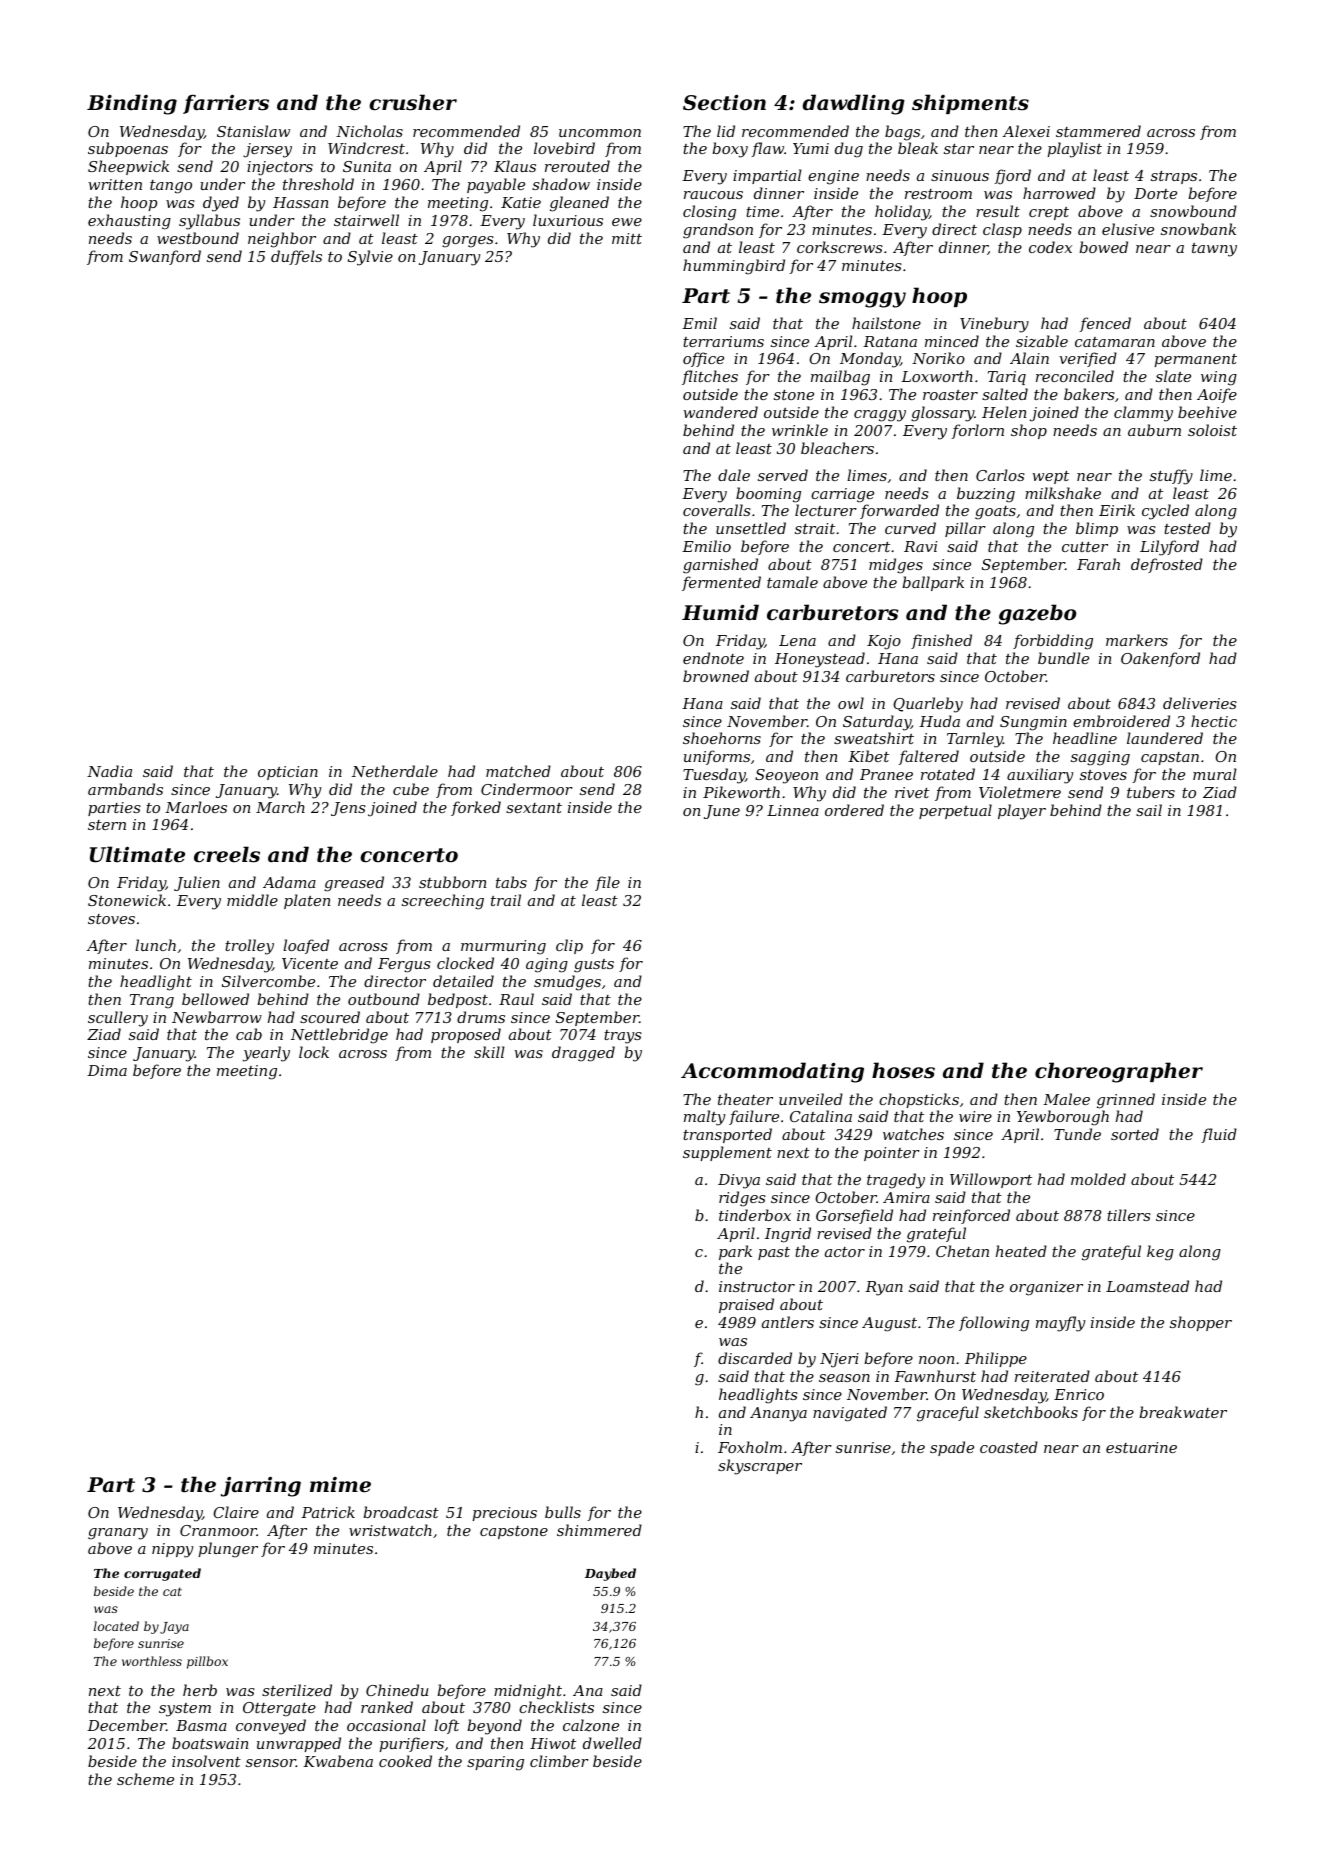 The width and height of the document is (1325, 1874). Describe the element at coordinates (145, 1779) in the document. I see `scheme` at that location.
